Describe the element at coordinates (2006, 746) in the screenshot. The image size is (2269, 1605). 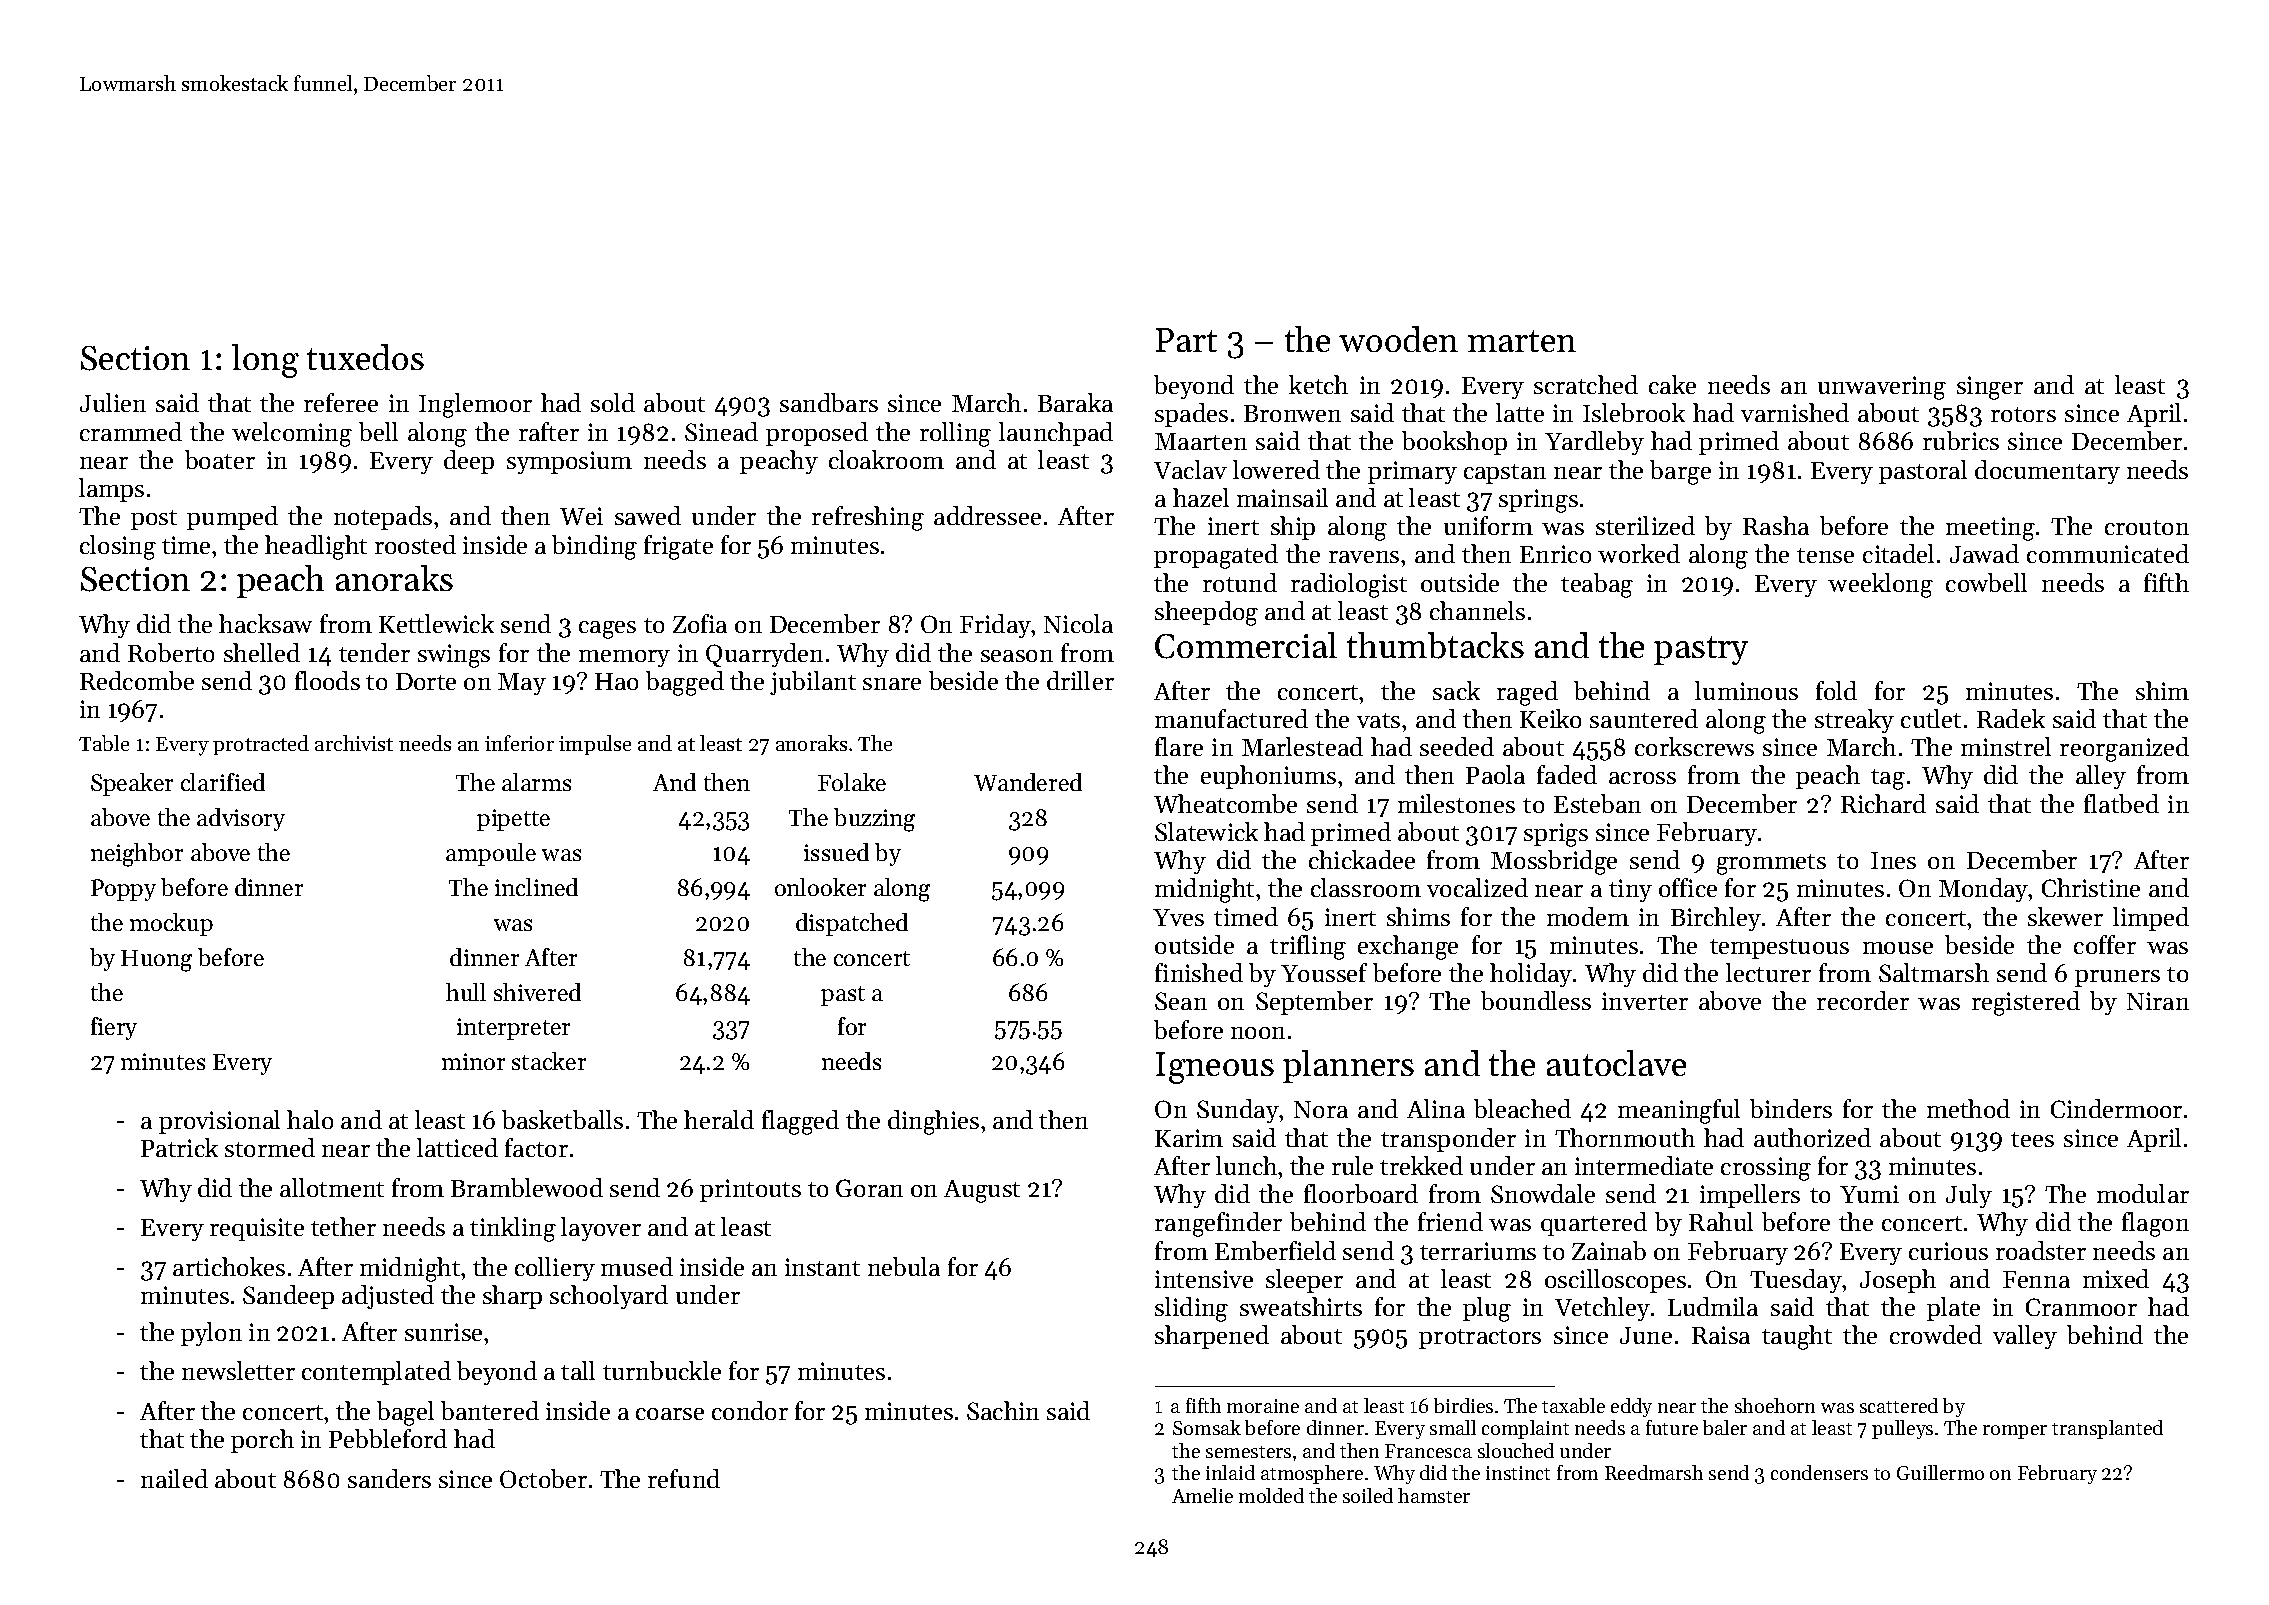
I see `minstrel` at that location.
